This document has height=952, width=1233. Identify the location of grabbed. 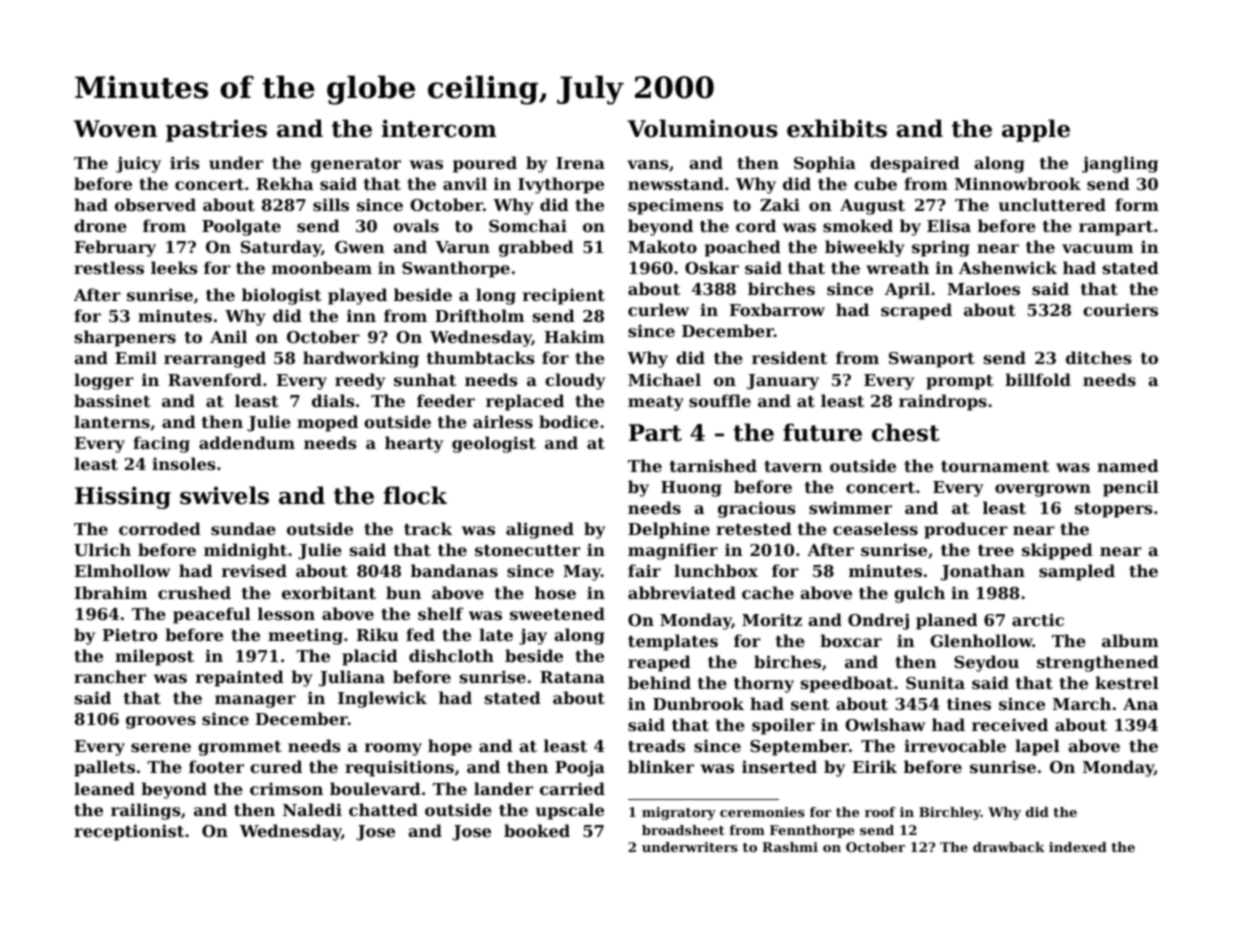
(536, 248).
